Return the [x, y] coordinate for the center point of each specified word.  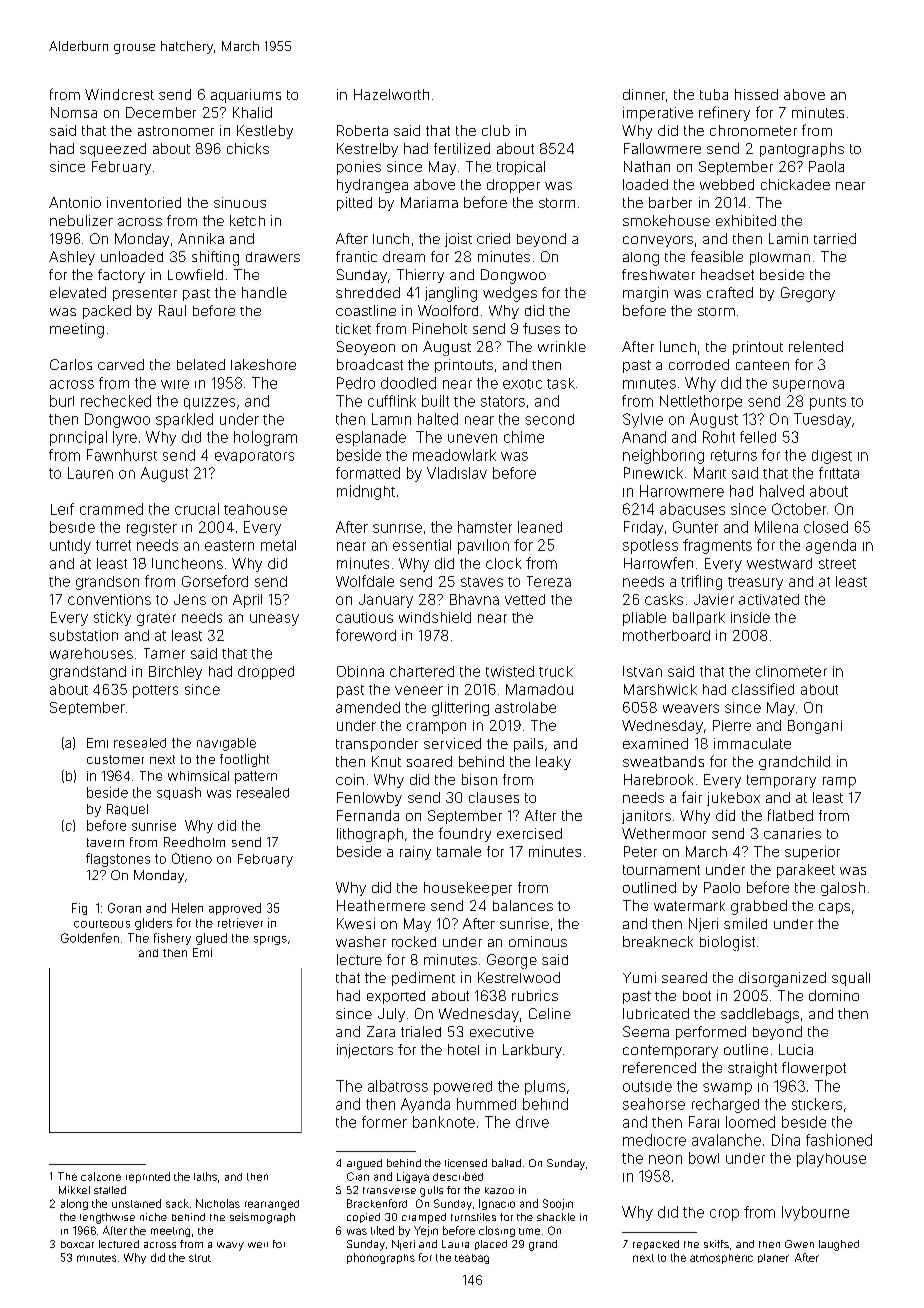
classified [763, 689]
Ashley [72, 258]
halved [782, 491]
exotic [522, 384]
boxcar [77, 1244]
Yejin [426, 1231]
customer [115, 759]
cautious [364, 617]
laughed [839, 1245]
